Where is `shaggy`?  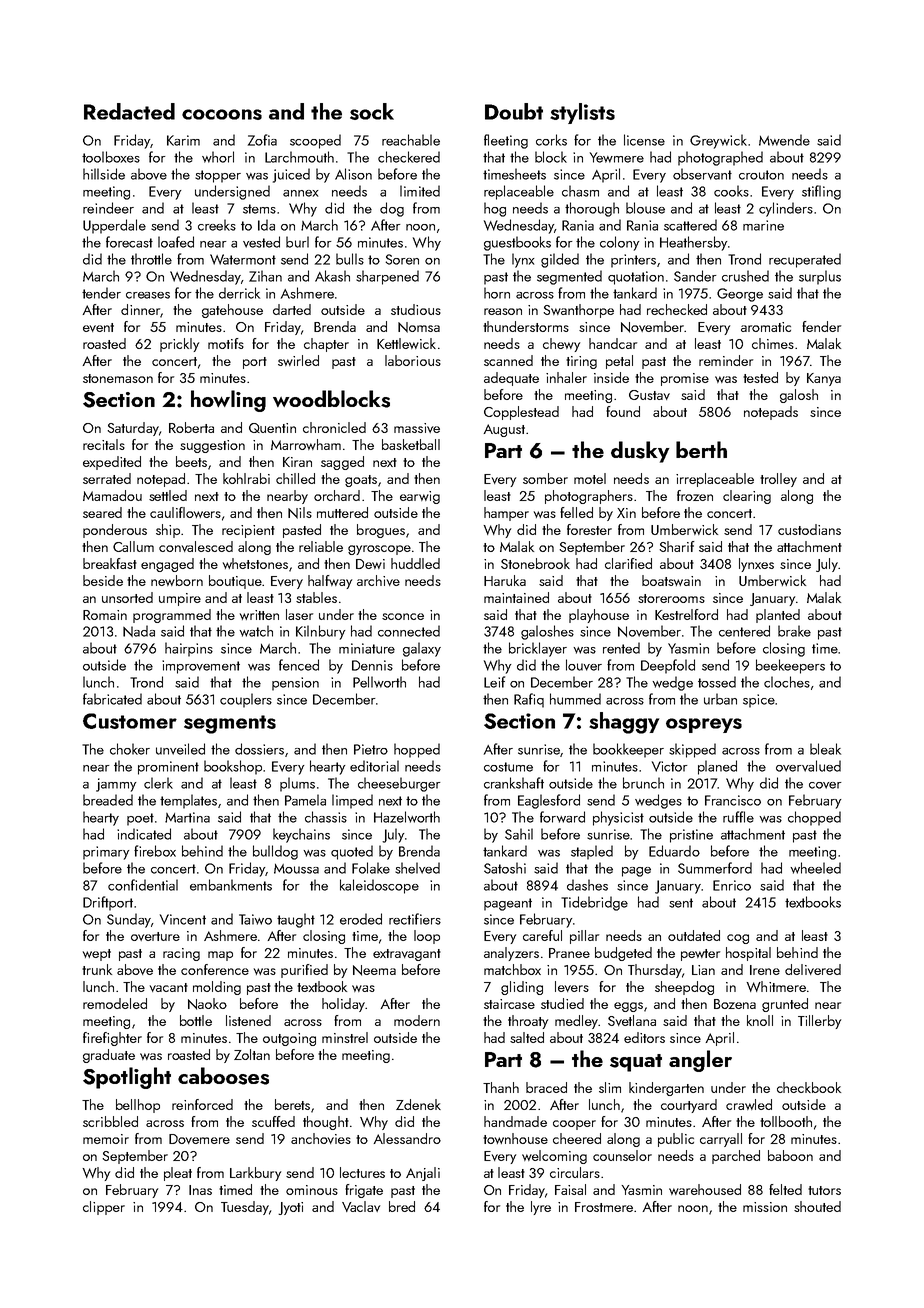
shaggy is located at coordinates (624, 723).
